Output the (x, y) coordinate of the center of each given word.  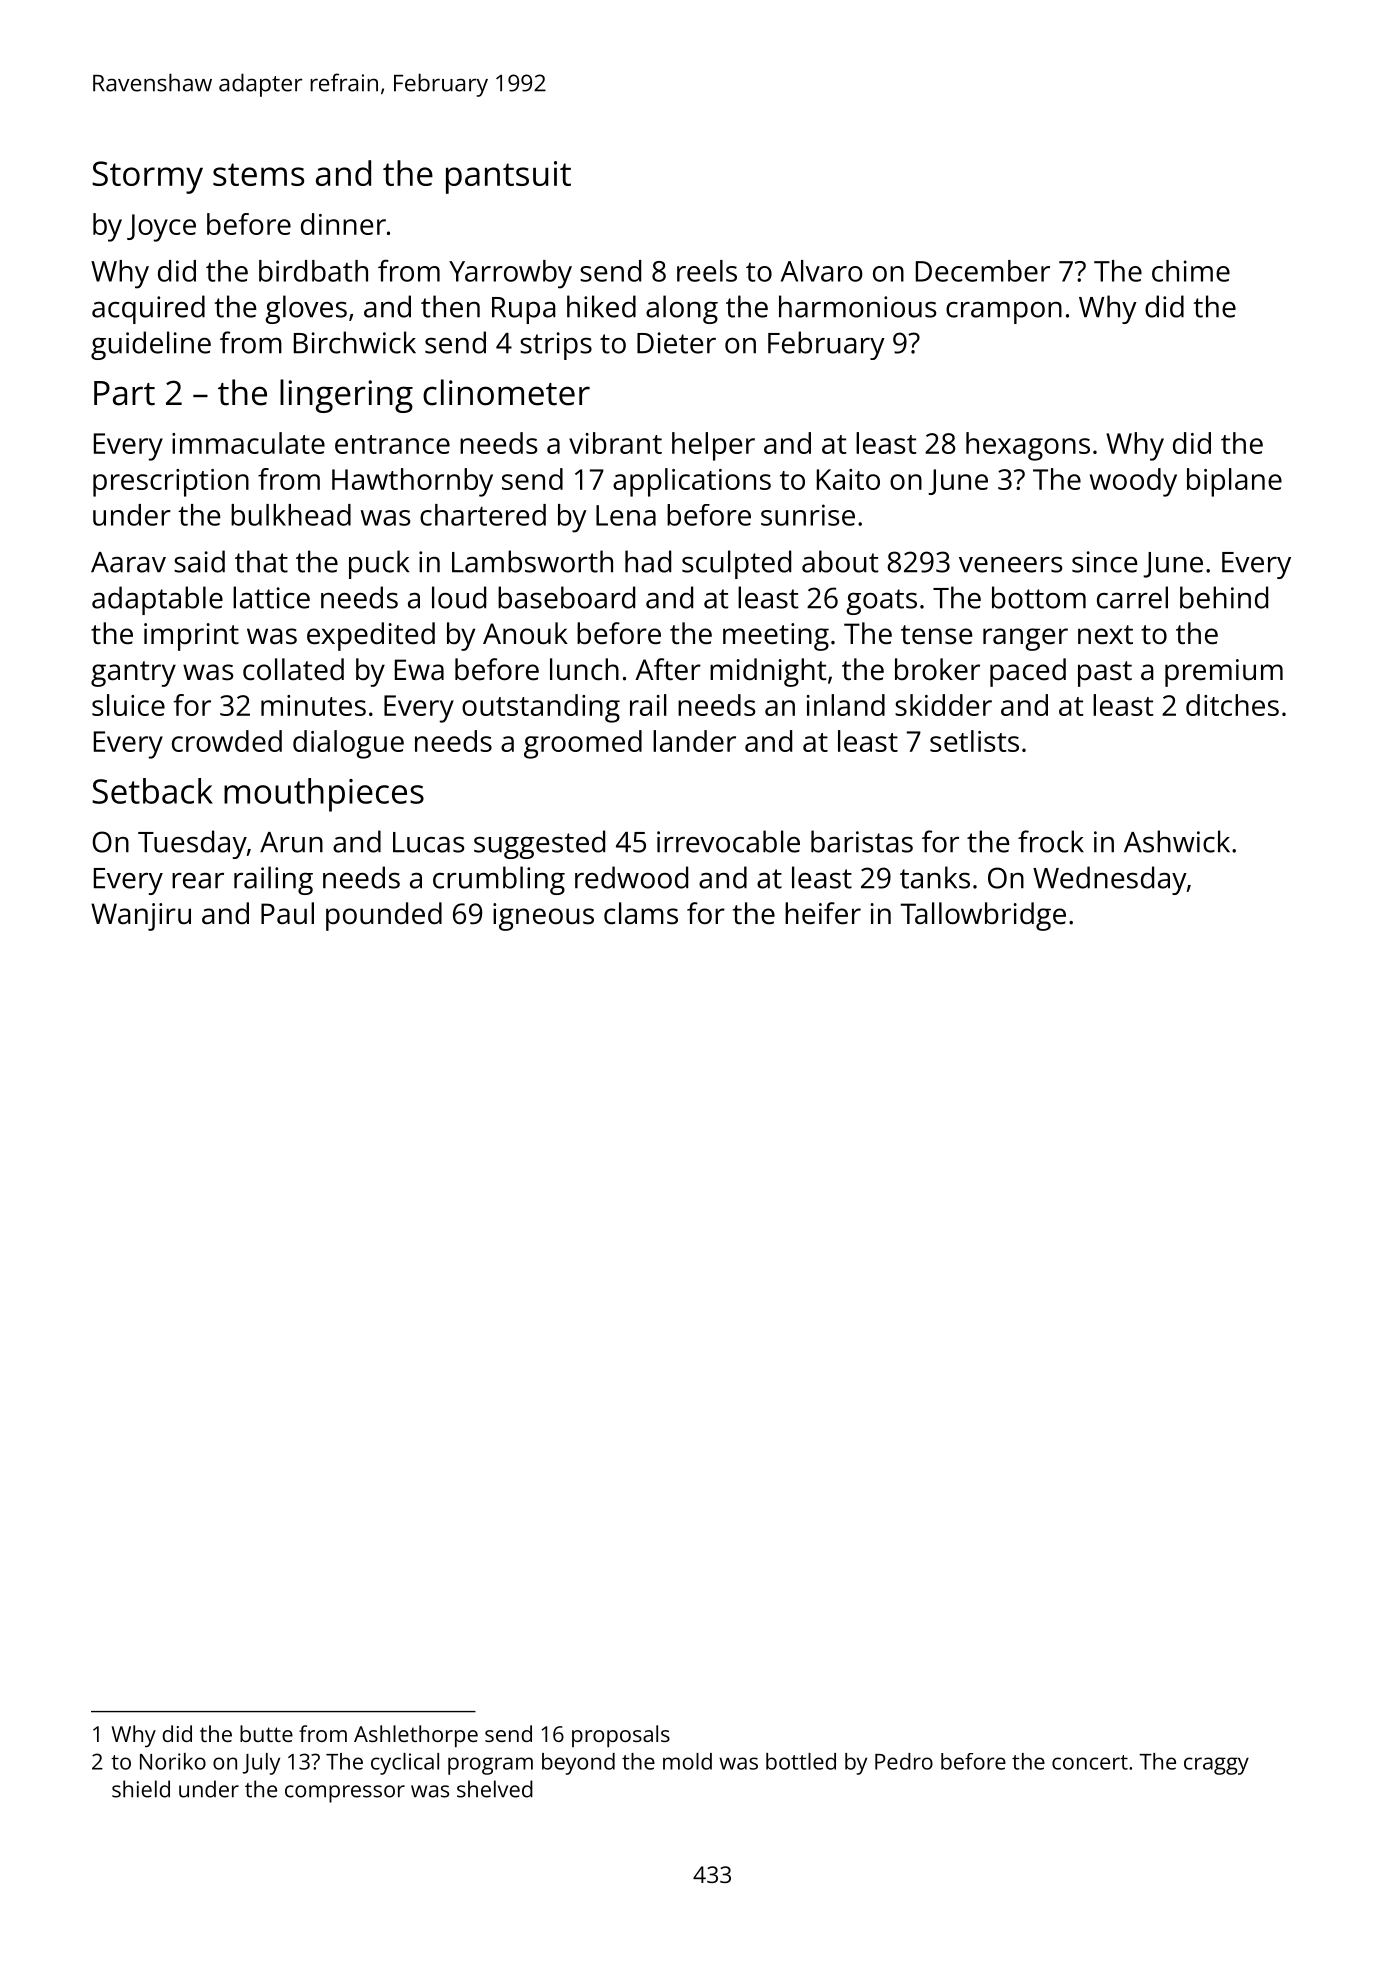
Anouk (525, 633)
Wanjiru (141, 917)
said (199, 561)
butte (266, 1733)
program (490, 1766)
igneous (543, 917)
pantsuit (508, 177)
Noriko (173, 1761)
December (983, 271)
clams (641, 913)
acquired (148, 309)
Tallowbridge (983, 916)
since (1105, 562)
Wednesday (1110, 880)
